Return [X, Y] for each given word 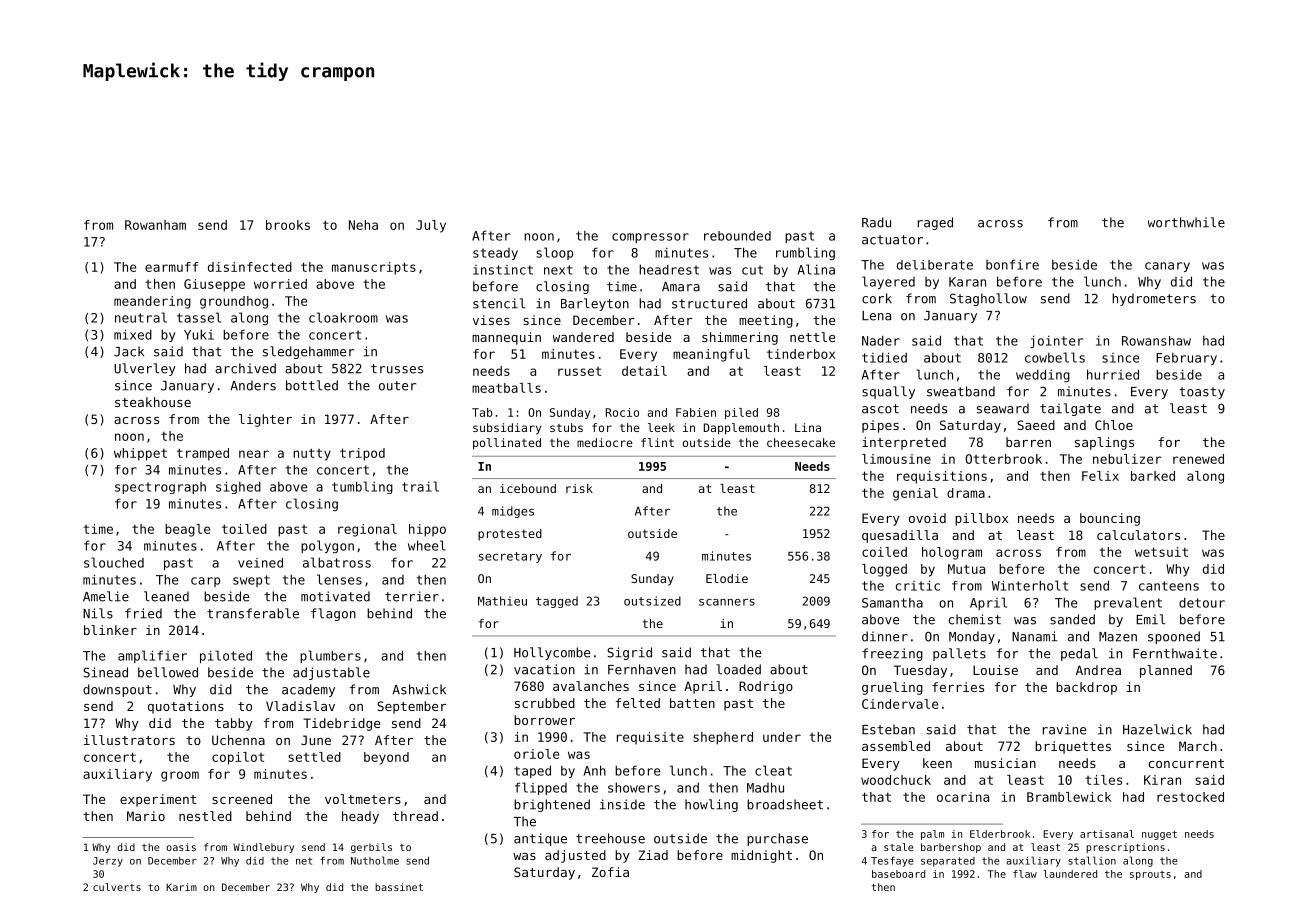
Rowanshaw [1156, 341]
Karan [967, 282]
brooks [288, 225]
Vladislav [300, 706]
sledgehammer [308, 352]
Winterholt [1030, 585]
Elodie [727, 578]
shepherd [723, 738]
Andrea [1098, 670]
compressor [650, 238]
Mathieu [502, 601]
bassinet [399, 887]
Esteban [888, 729]
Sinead [105, 672]
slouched [114, 562]
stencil [499, 303]
